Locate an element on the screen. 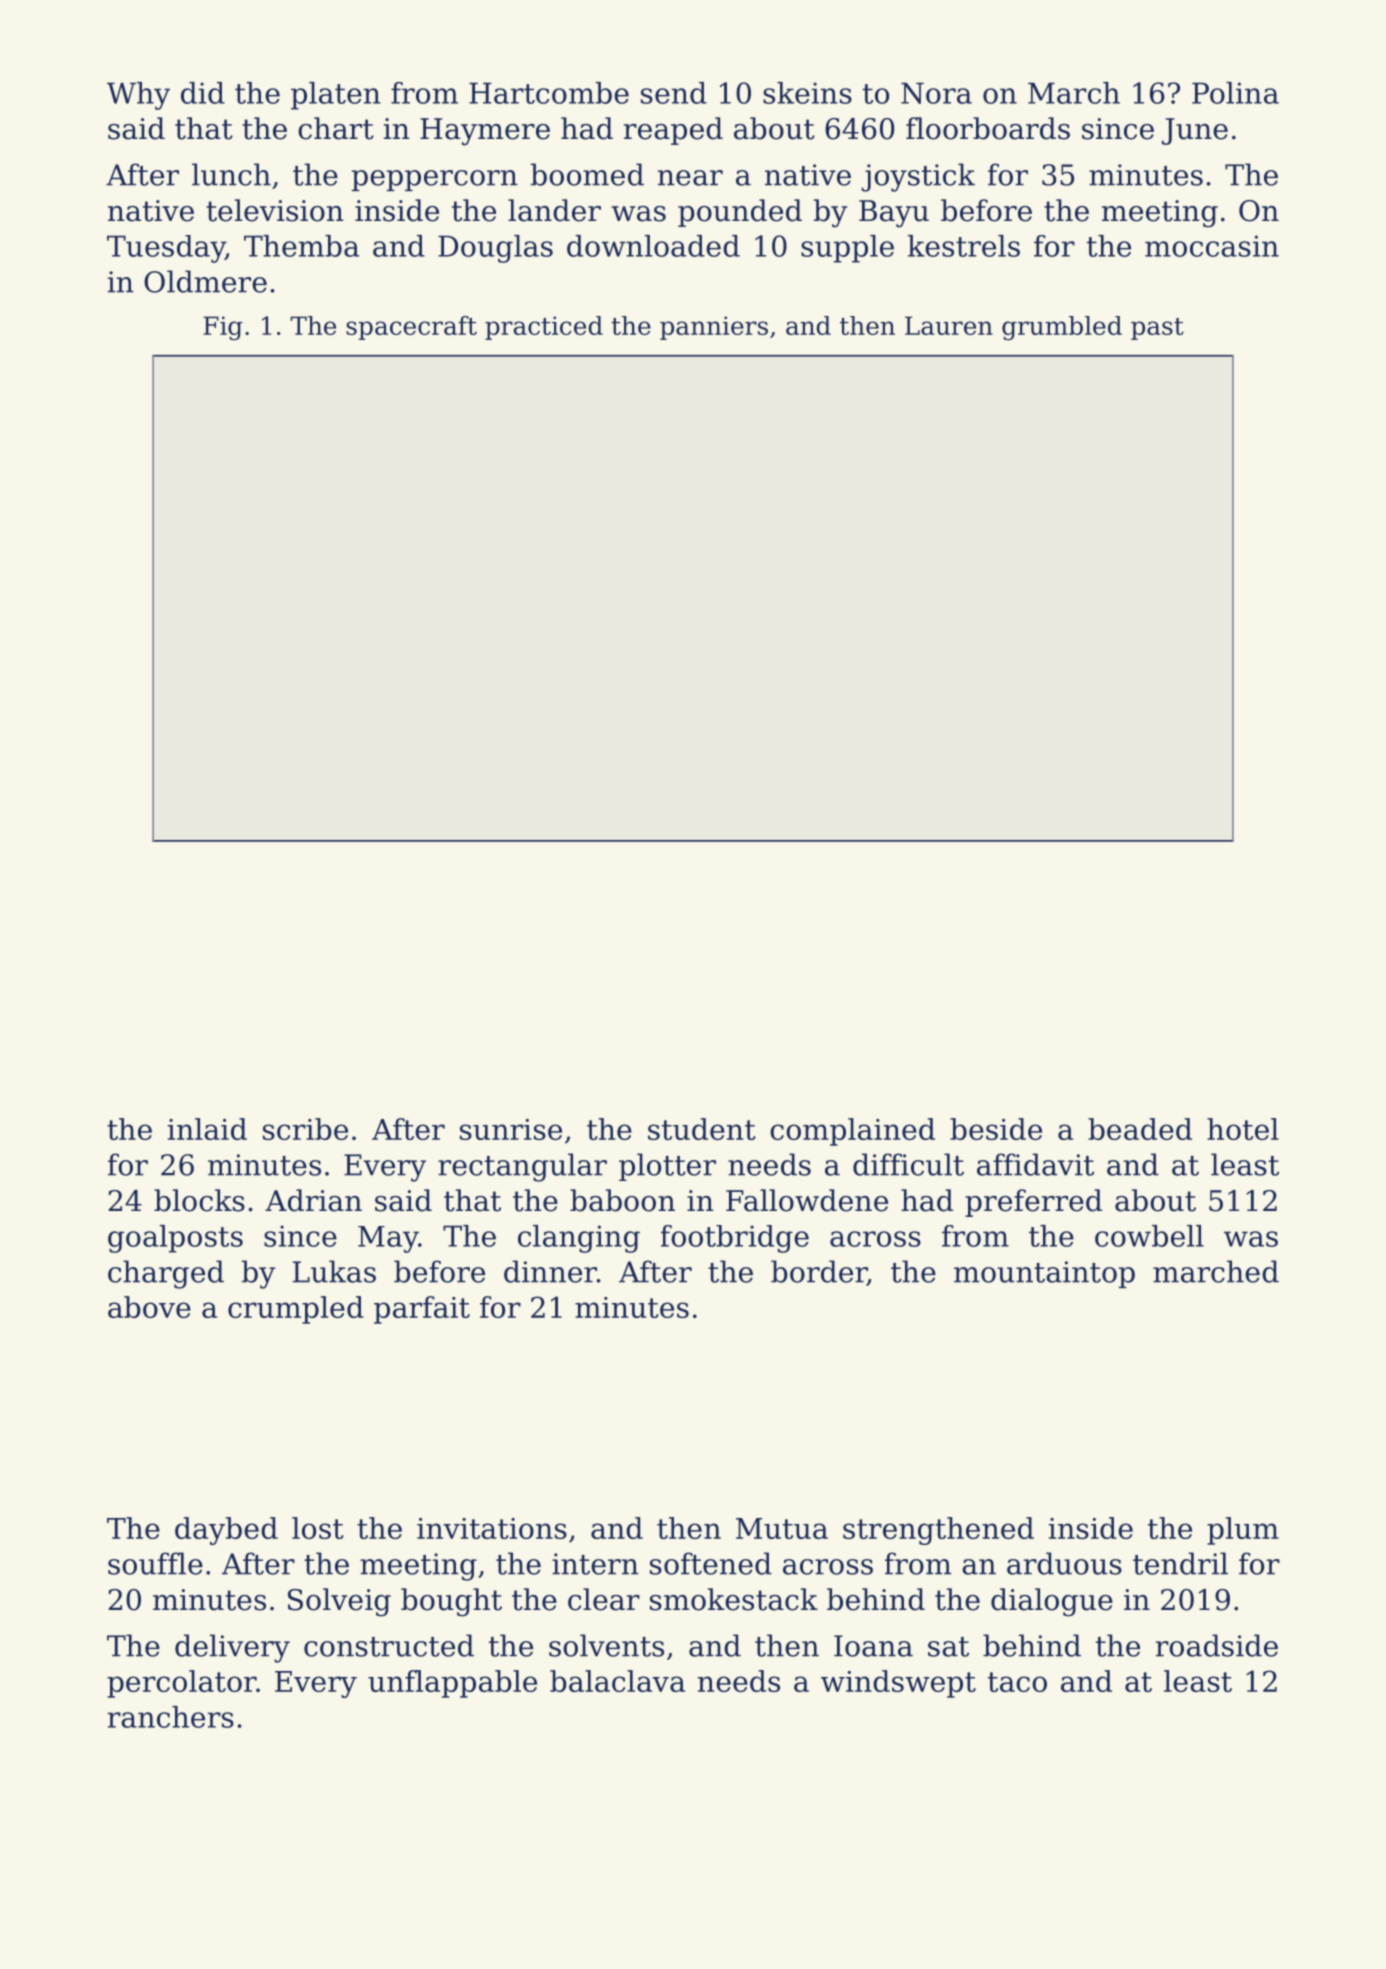 The height and width of the screenshot is (1969, 1386). hotel is located at coordinates (1243, 1129).
